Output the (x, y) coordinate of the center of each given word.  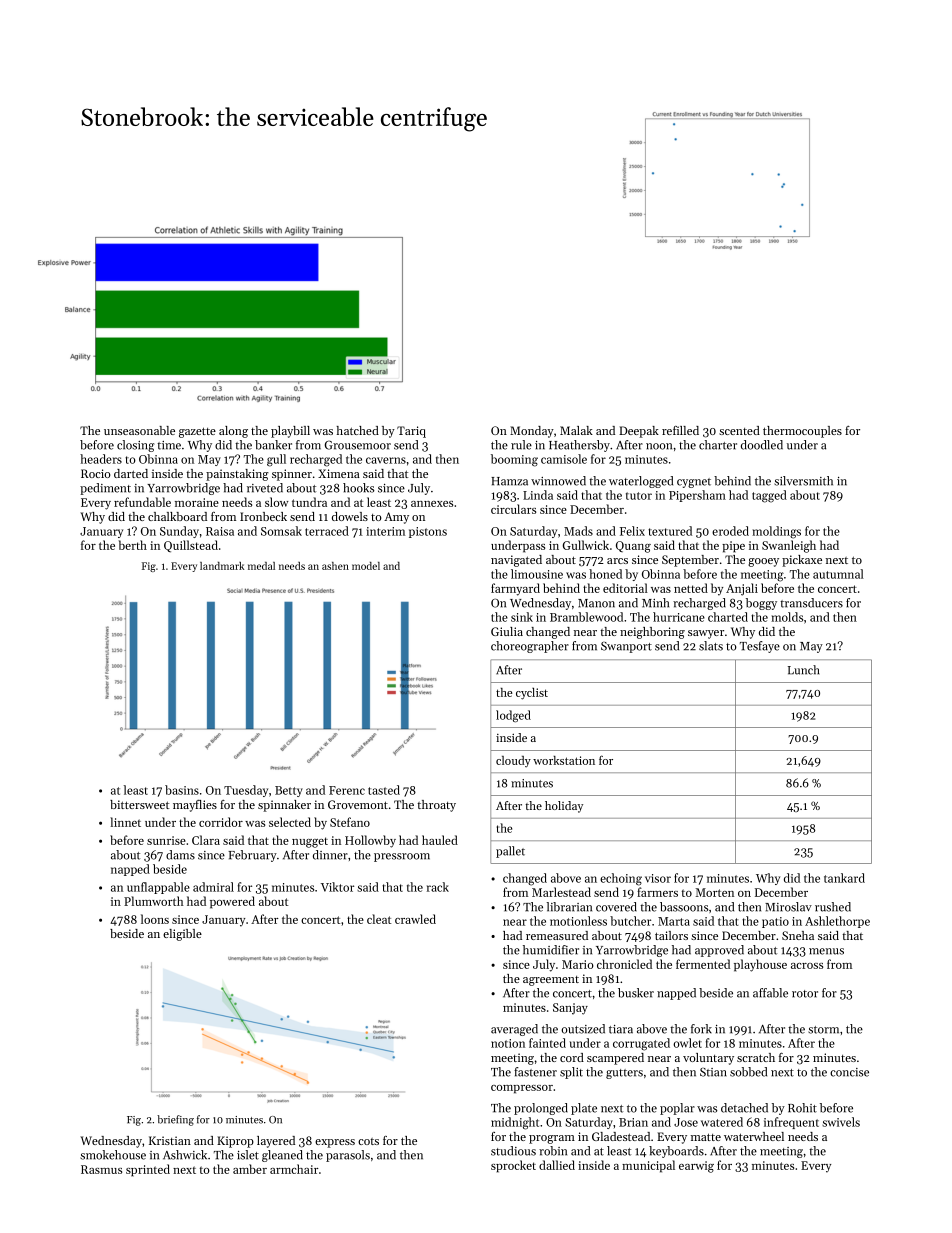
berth (133, 545)
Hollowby (370, 841)
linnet (125, 822)
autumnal (838, 574)
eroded (730, 531)
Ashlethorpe (837, 922)
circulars (513, 509)
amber (250, 1169)
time (169, 445)
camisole (564, 459)
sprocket (513, 1166)
